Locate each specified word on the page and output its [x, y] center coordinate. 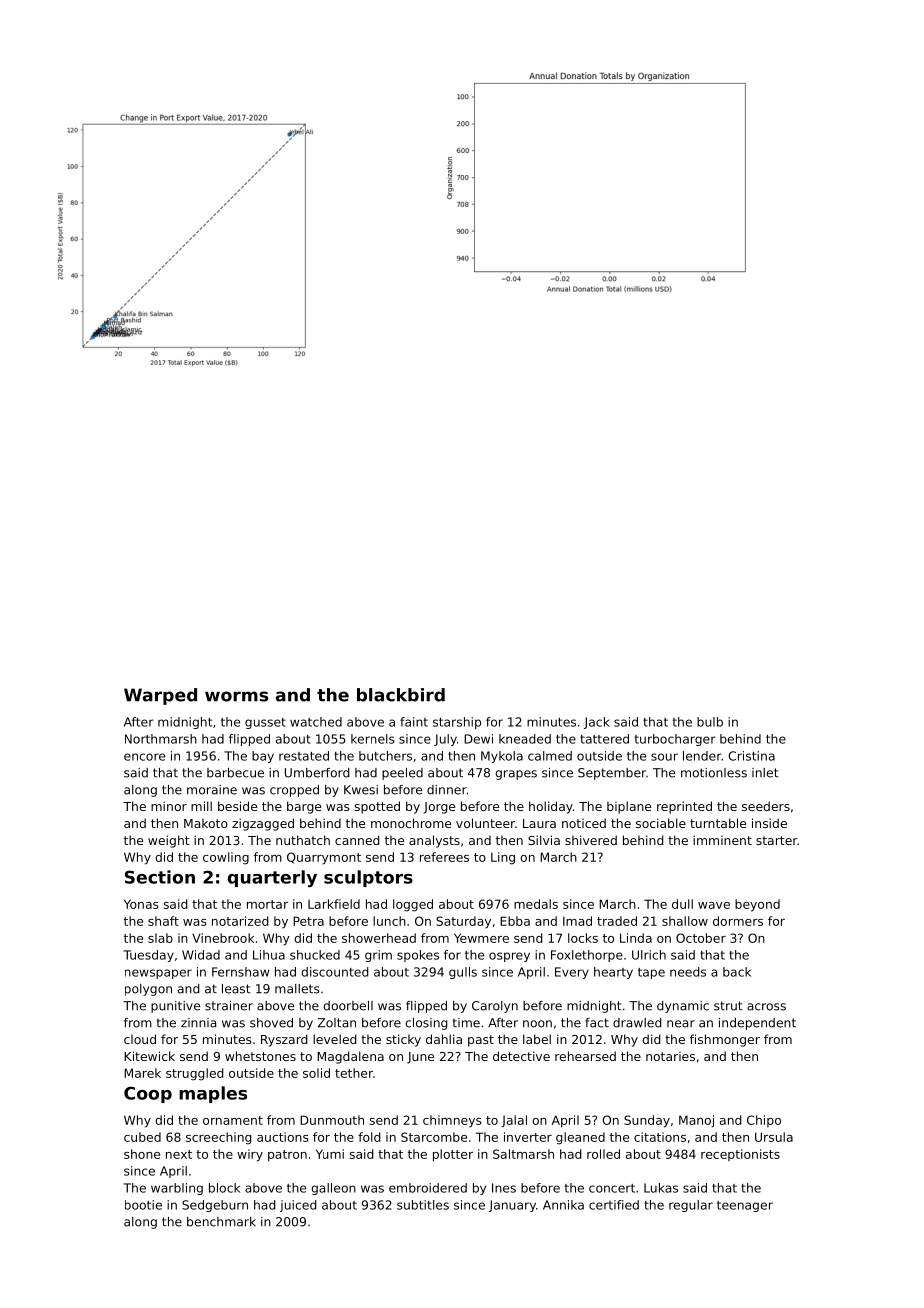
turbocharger [675, 740]
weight [169, 841]
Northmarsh [161, 739]
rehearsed [585, 1056]
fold [369, 1137]
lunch [389, 921]
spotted [377, 807]
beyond [757, 905]
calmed [550, 756]
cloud [140, 1039]
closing [426, 1024]
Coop [148, 1094]
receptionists [740, 1155]
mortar [267, 904]
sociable [661, 823]
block [224, 1188]
